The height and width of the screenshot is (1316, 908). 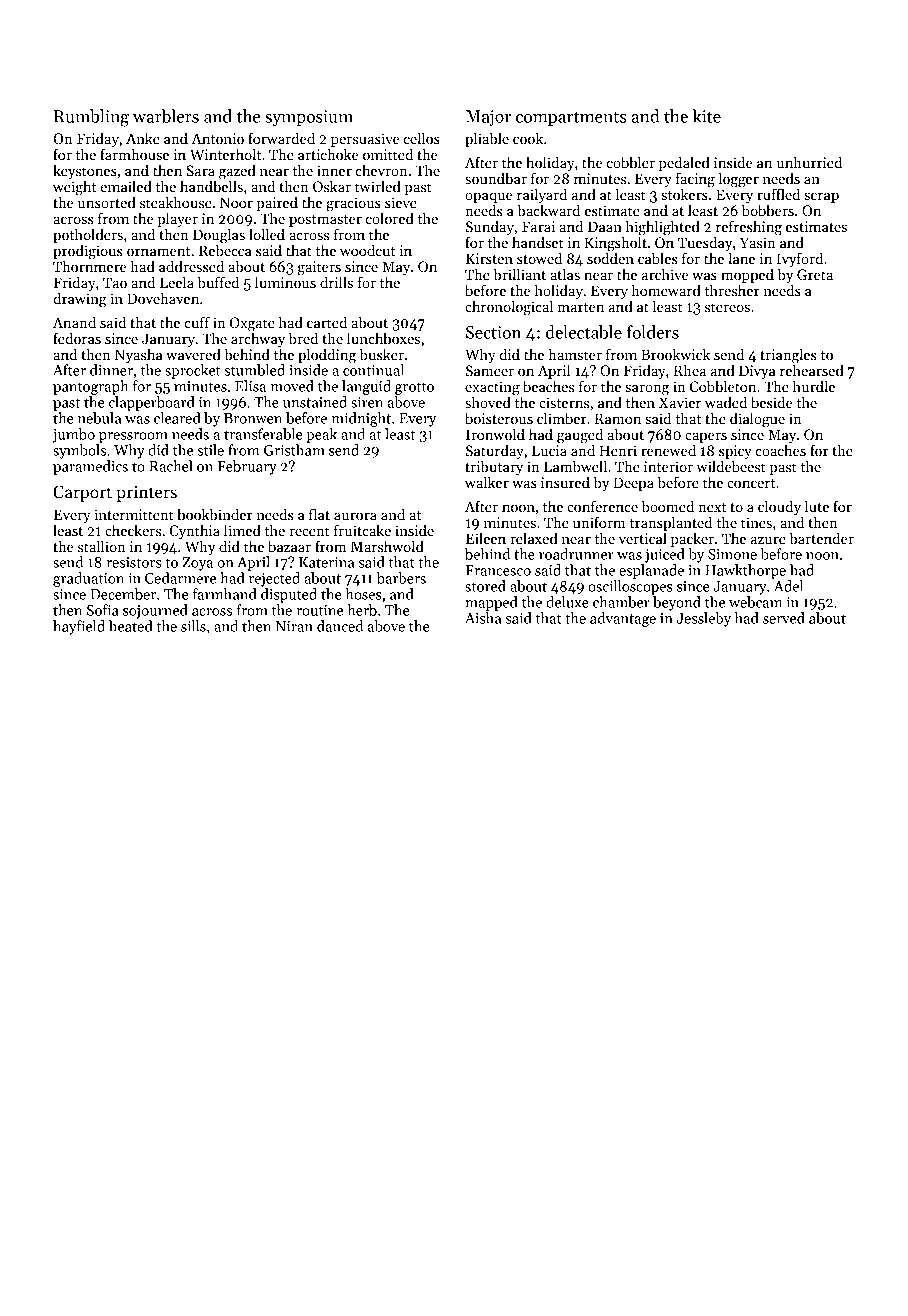 What do you see at coordinates (772, 402) in the screenshot?
I see `beside` at bounding box center [772, 402].
